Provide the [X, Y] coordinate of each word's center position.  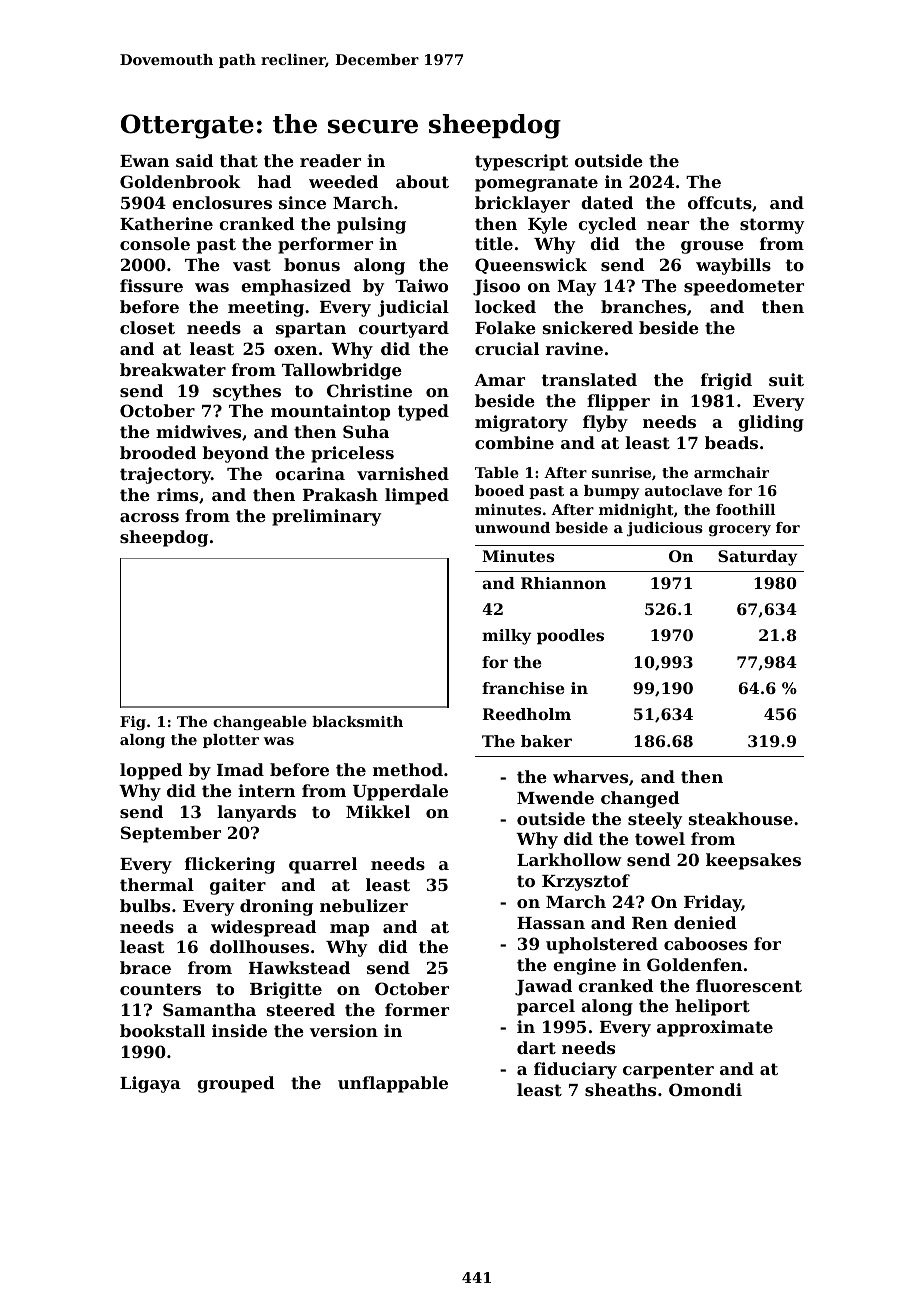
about [422, 181]
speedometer [744, 287]
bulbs [145, 905]
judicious [665, 529]
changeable [260, 723]
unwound [512, 527]
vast [252, 265]
